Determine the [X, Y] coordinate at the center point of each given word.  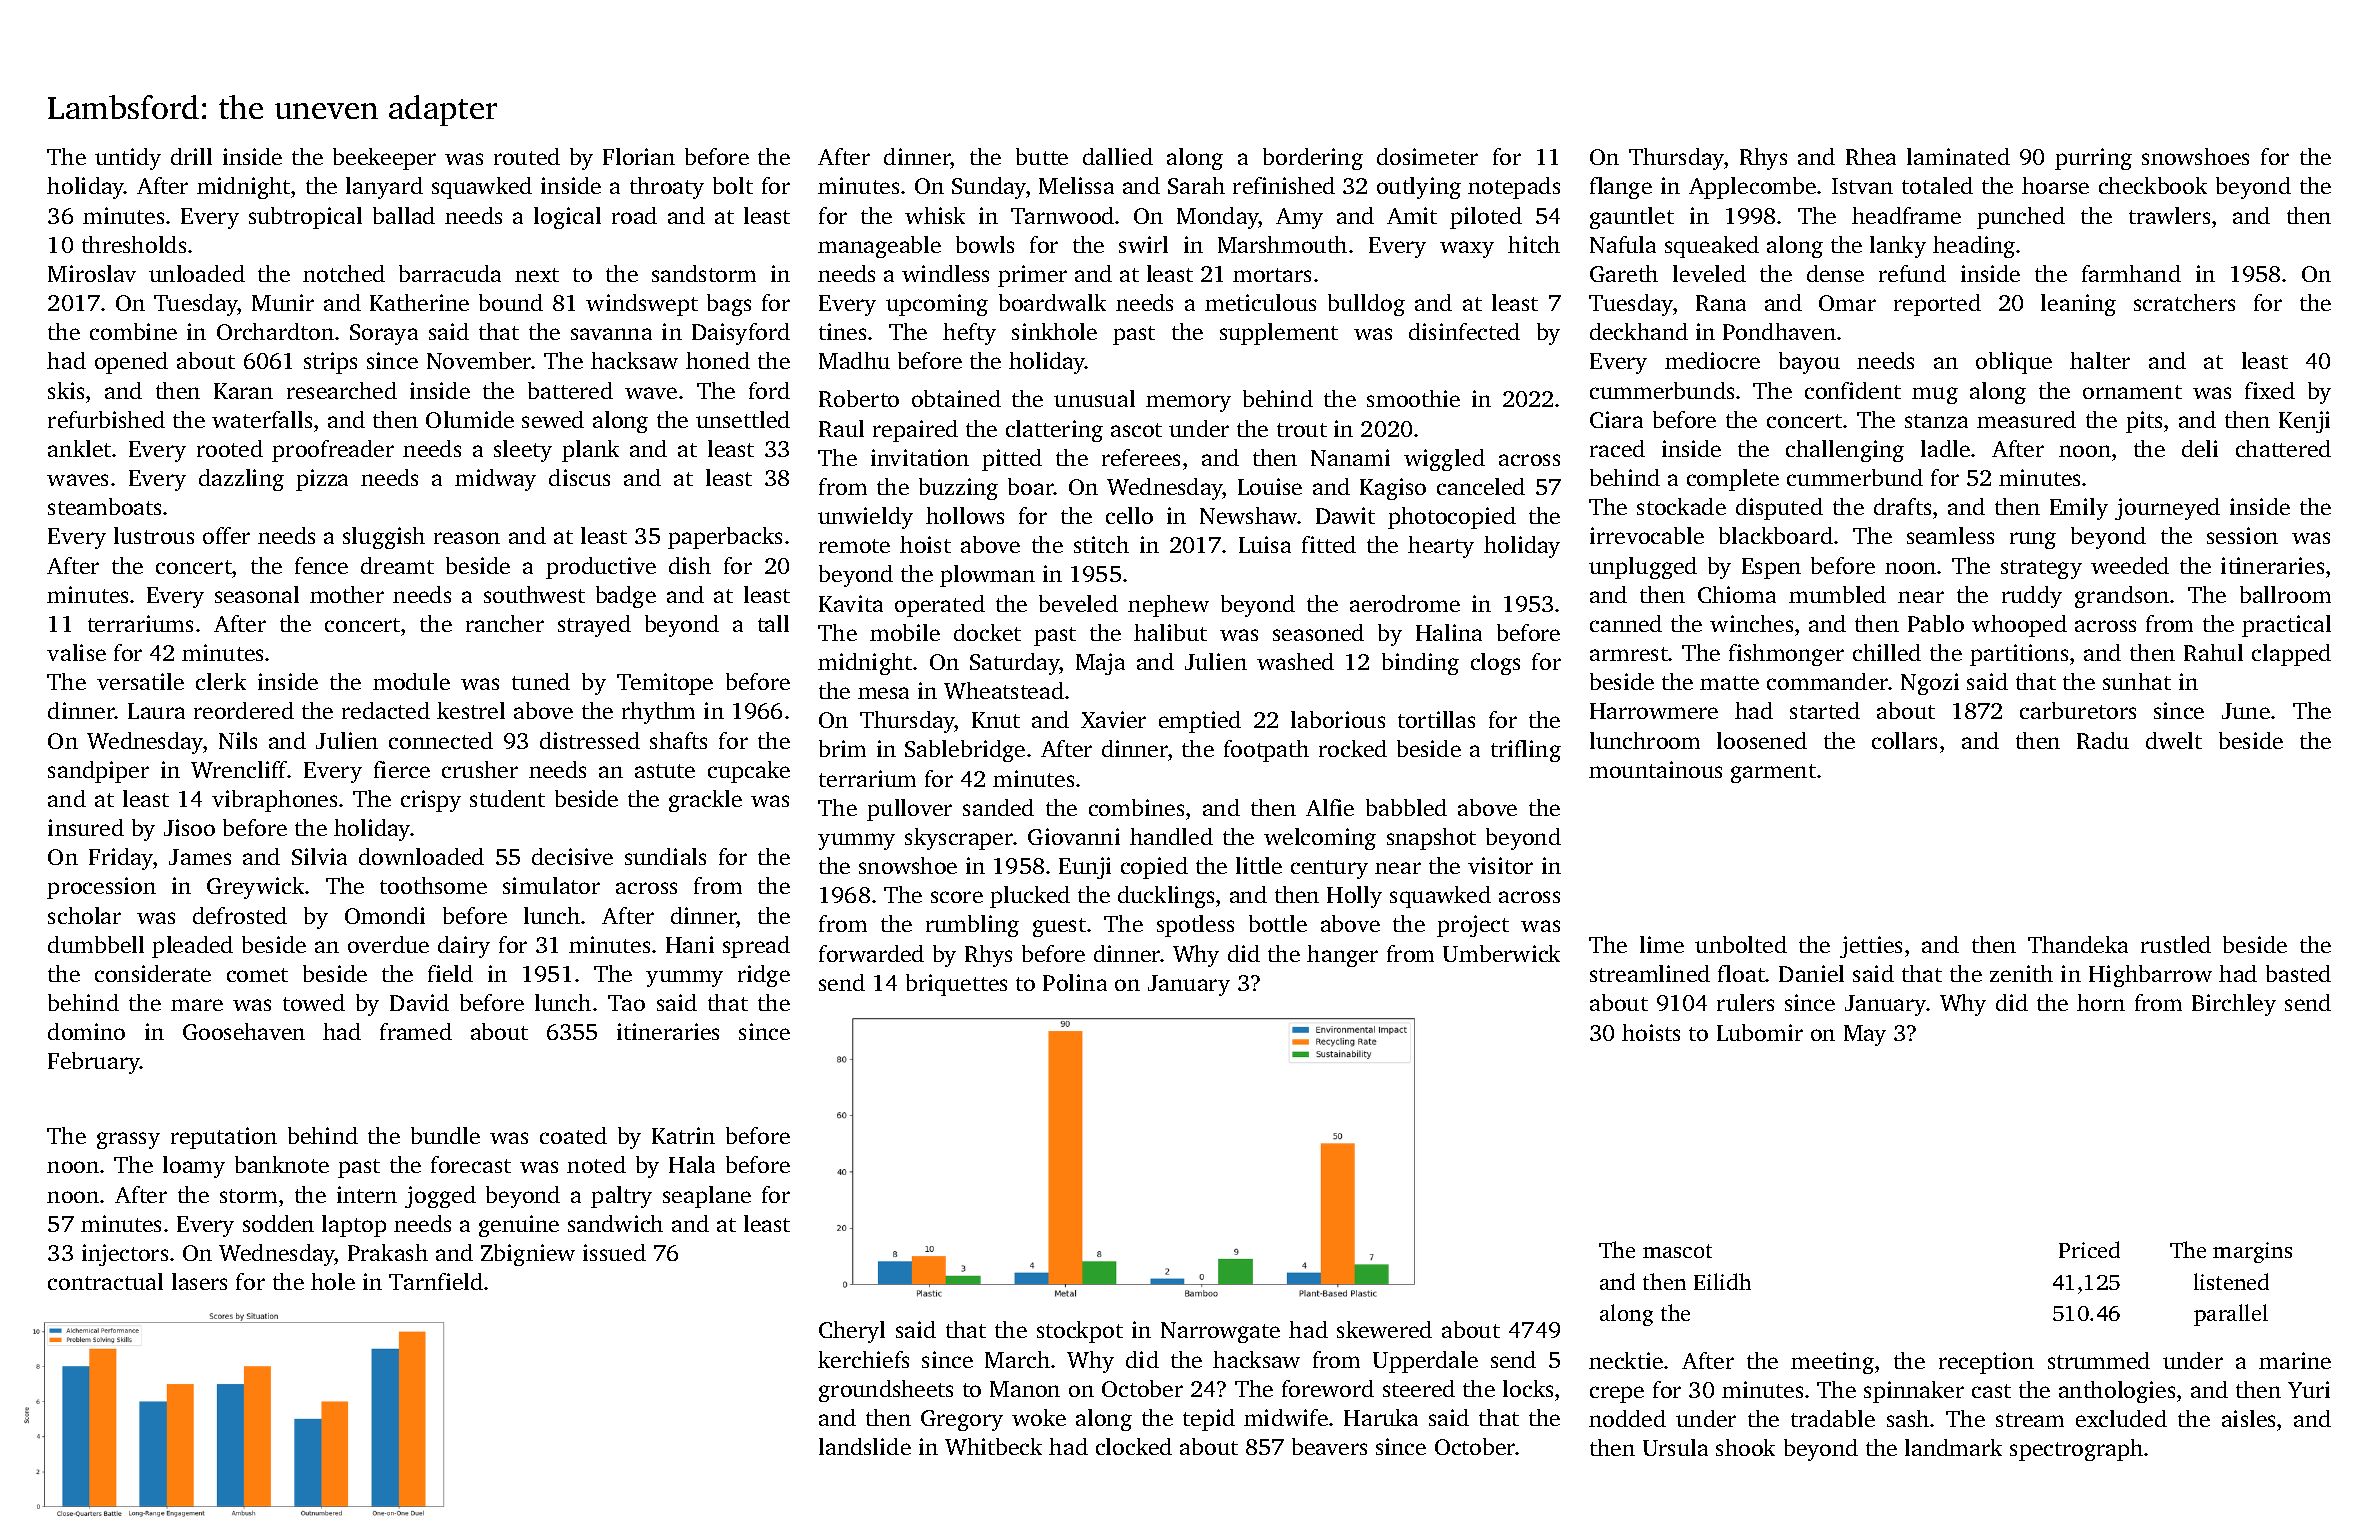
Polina [1075, 982]
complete [1733, 480]
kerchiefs [863, 1359]
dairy [464, 947]
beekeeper [384, 159]
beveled [1078, 603]
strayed [594, 626]
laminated [1958, 156]
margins [2252, 1252]
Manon [1025, 1389]
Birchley [2234, 1005]
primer [1032, 276]
